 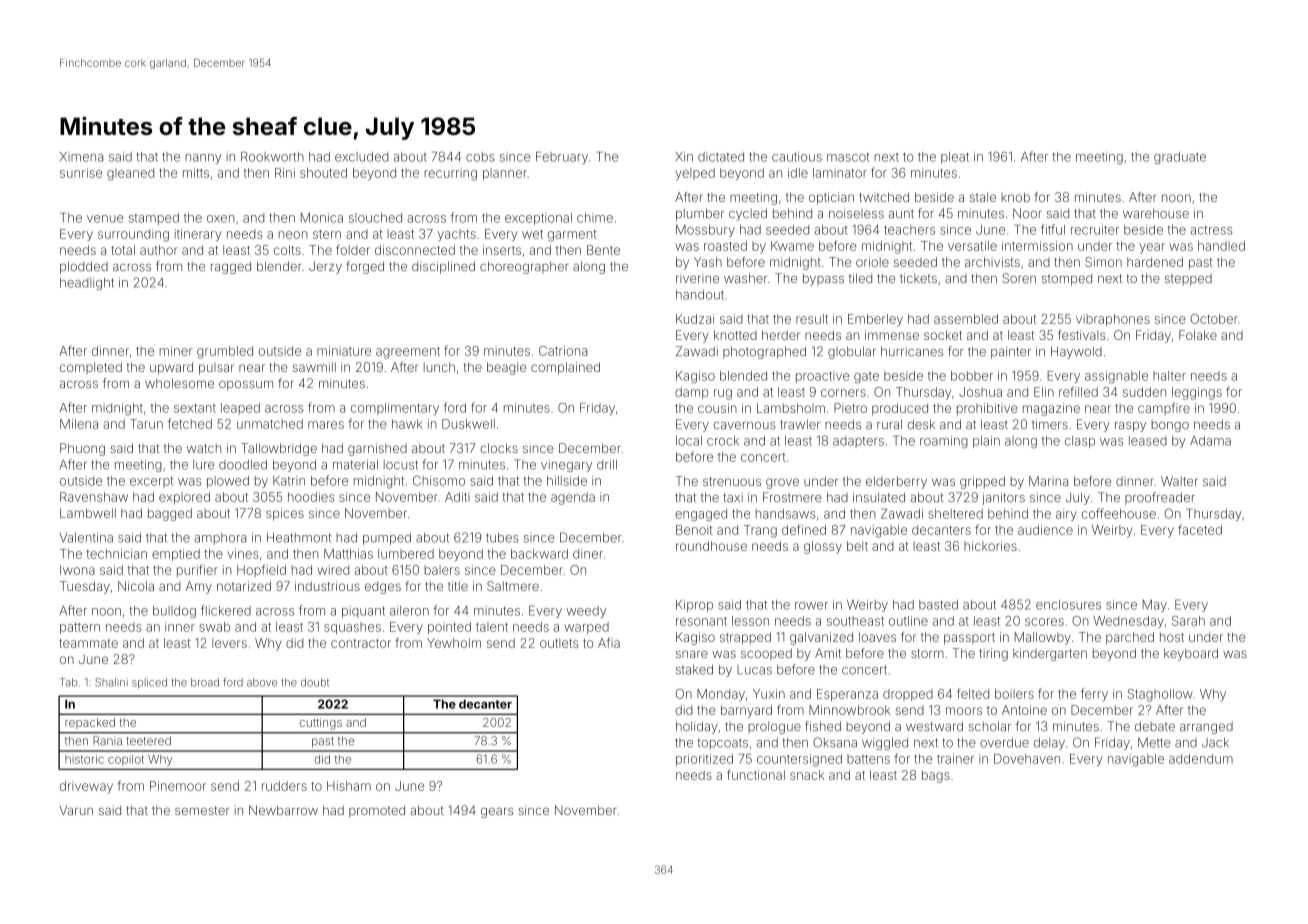 What do you see at coordinates (76, 810) in the document?
I see `Varun` at bounding box center [76, 810].
